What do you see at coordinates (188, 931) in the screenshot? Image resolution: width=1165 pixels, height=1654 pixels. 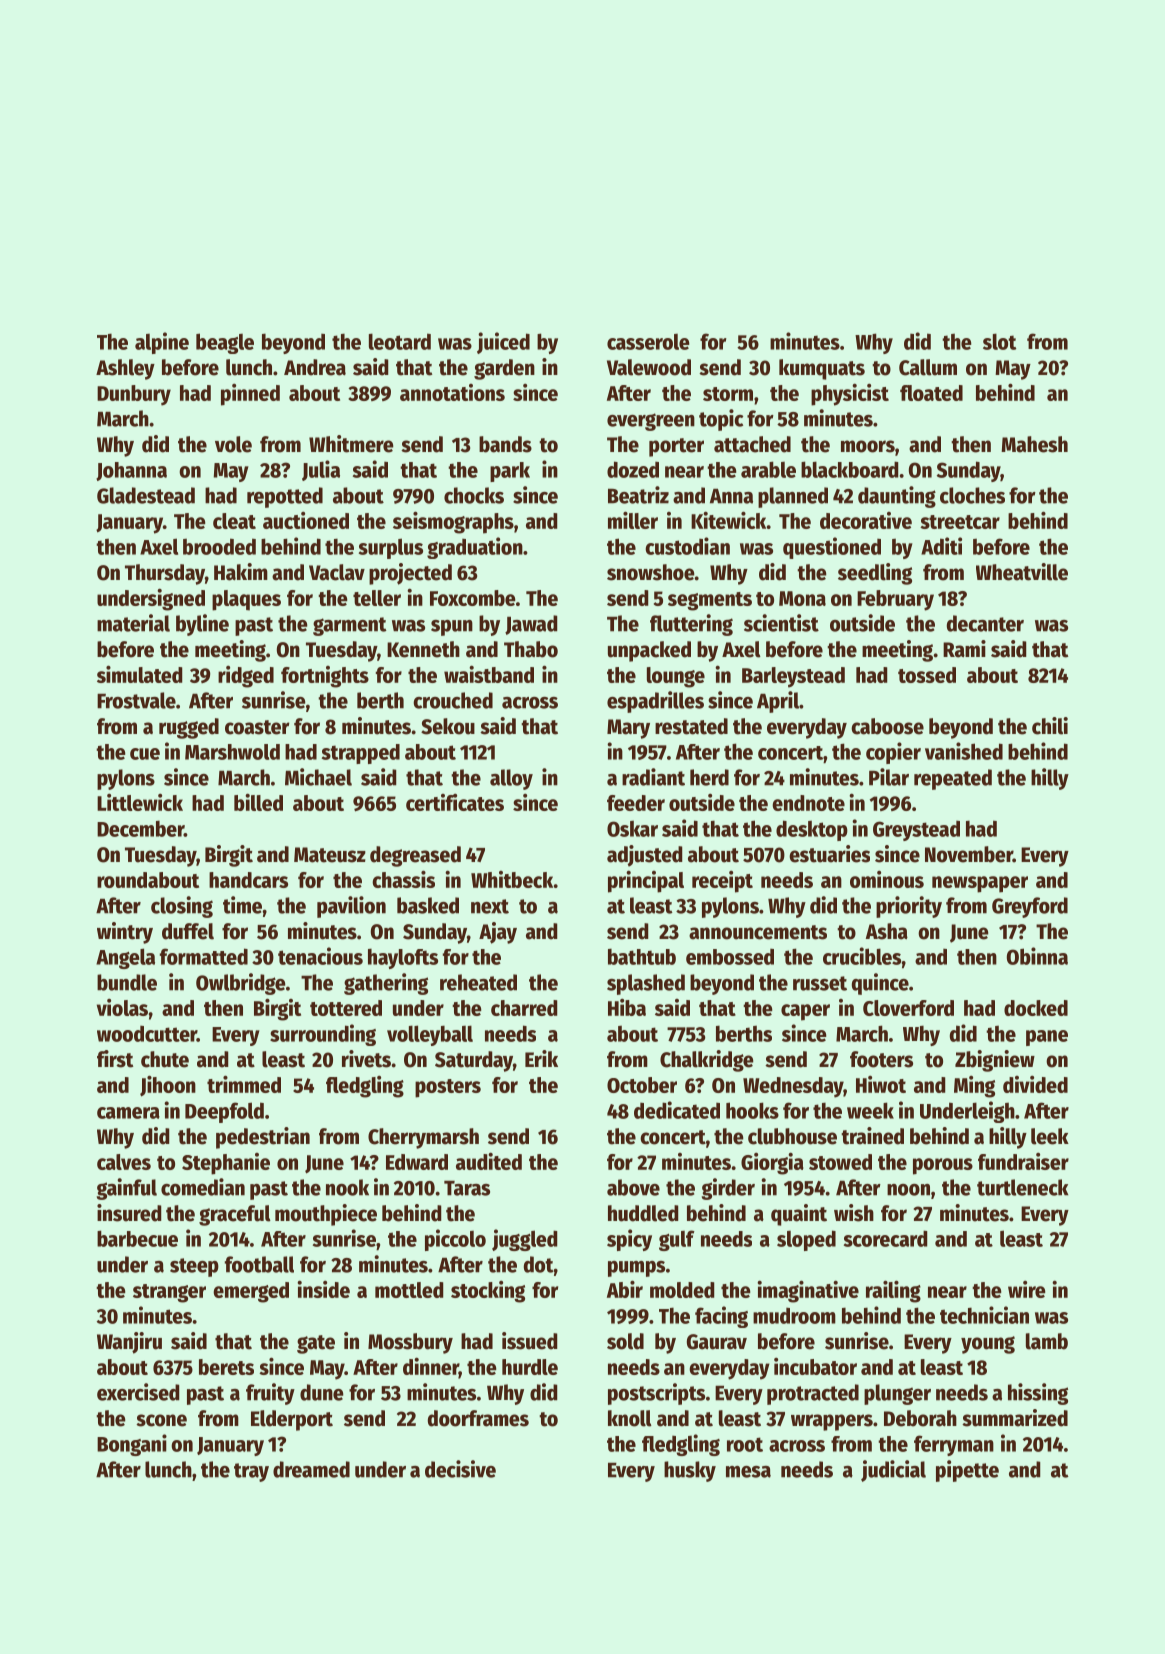 I see `duffel` at bounding box center [188, 931].
